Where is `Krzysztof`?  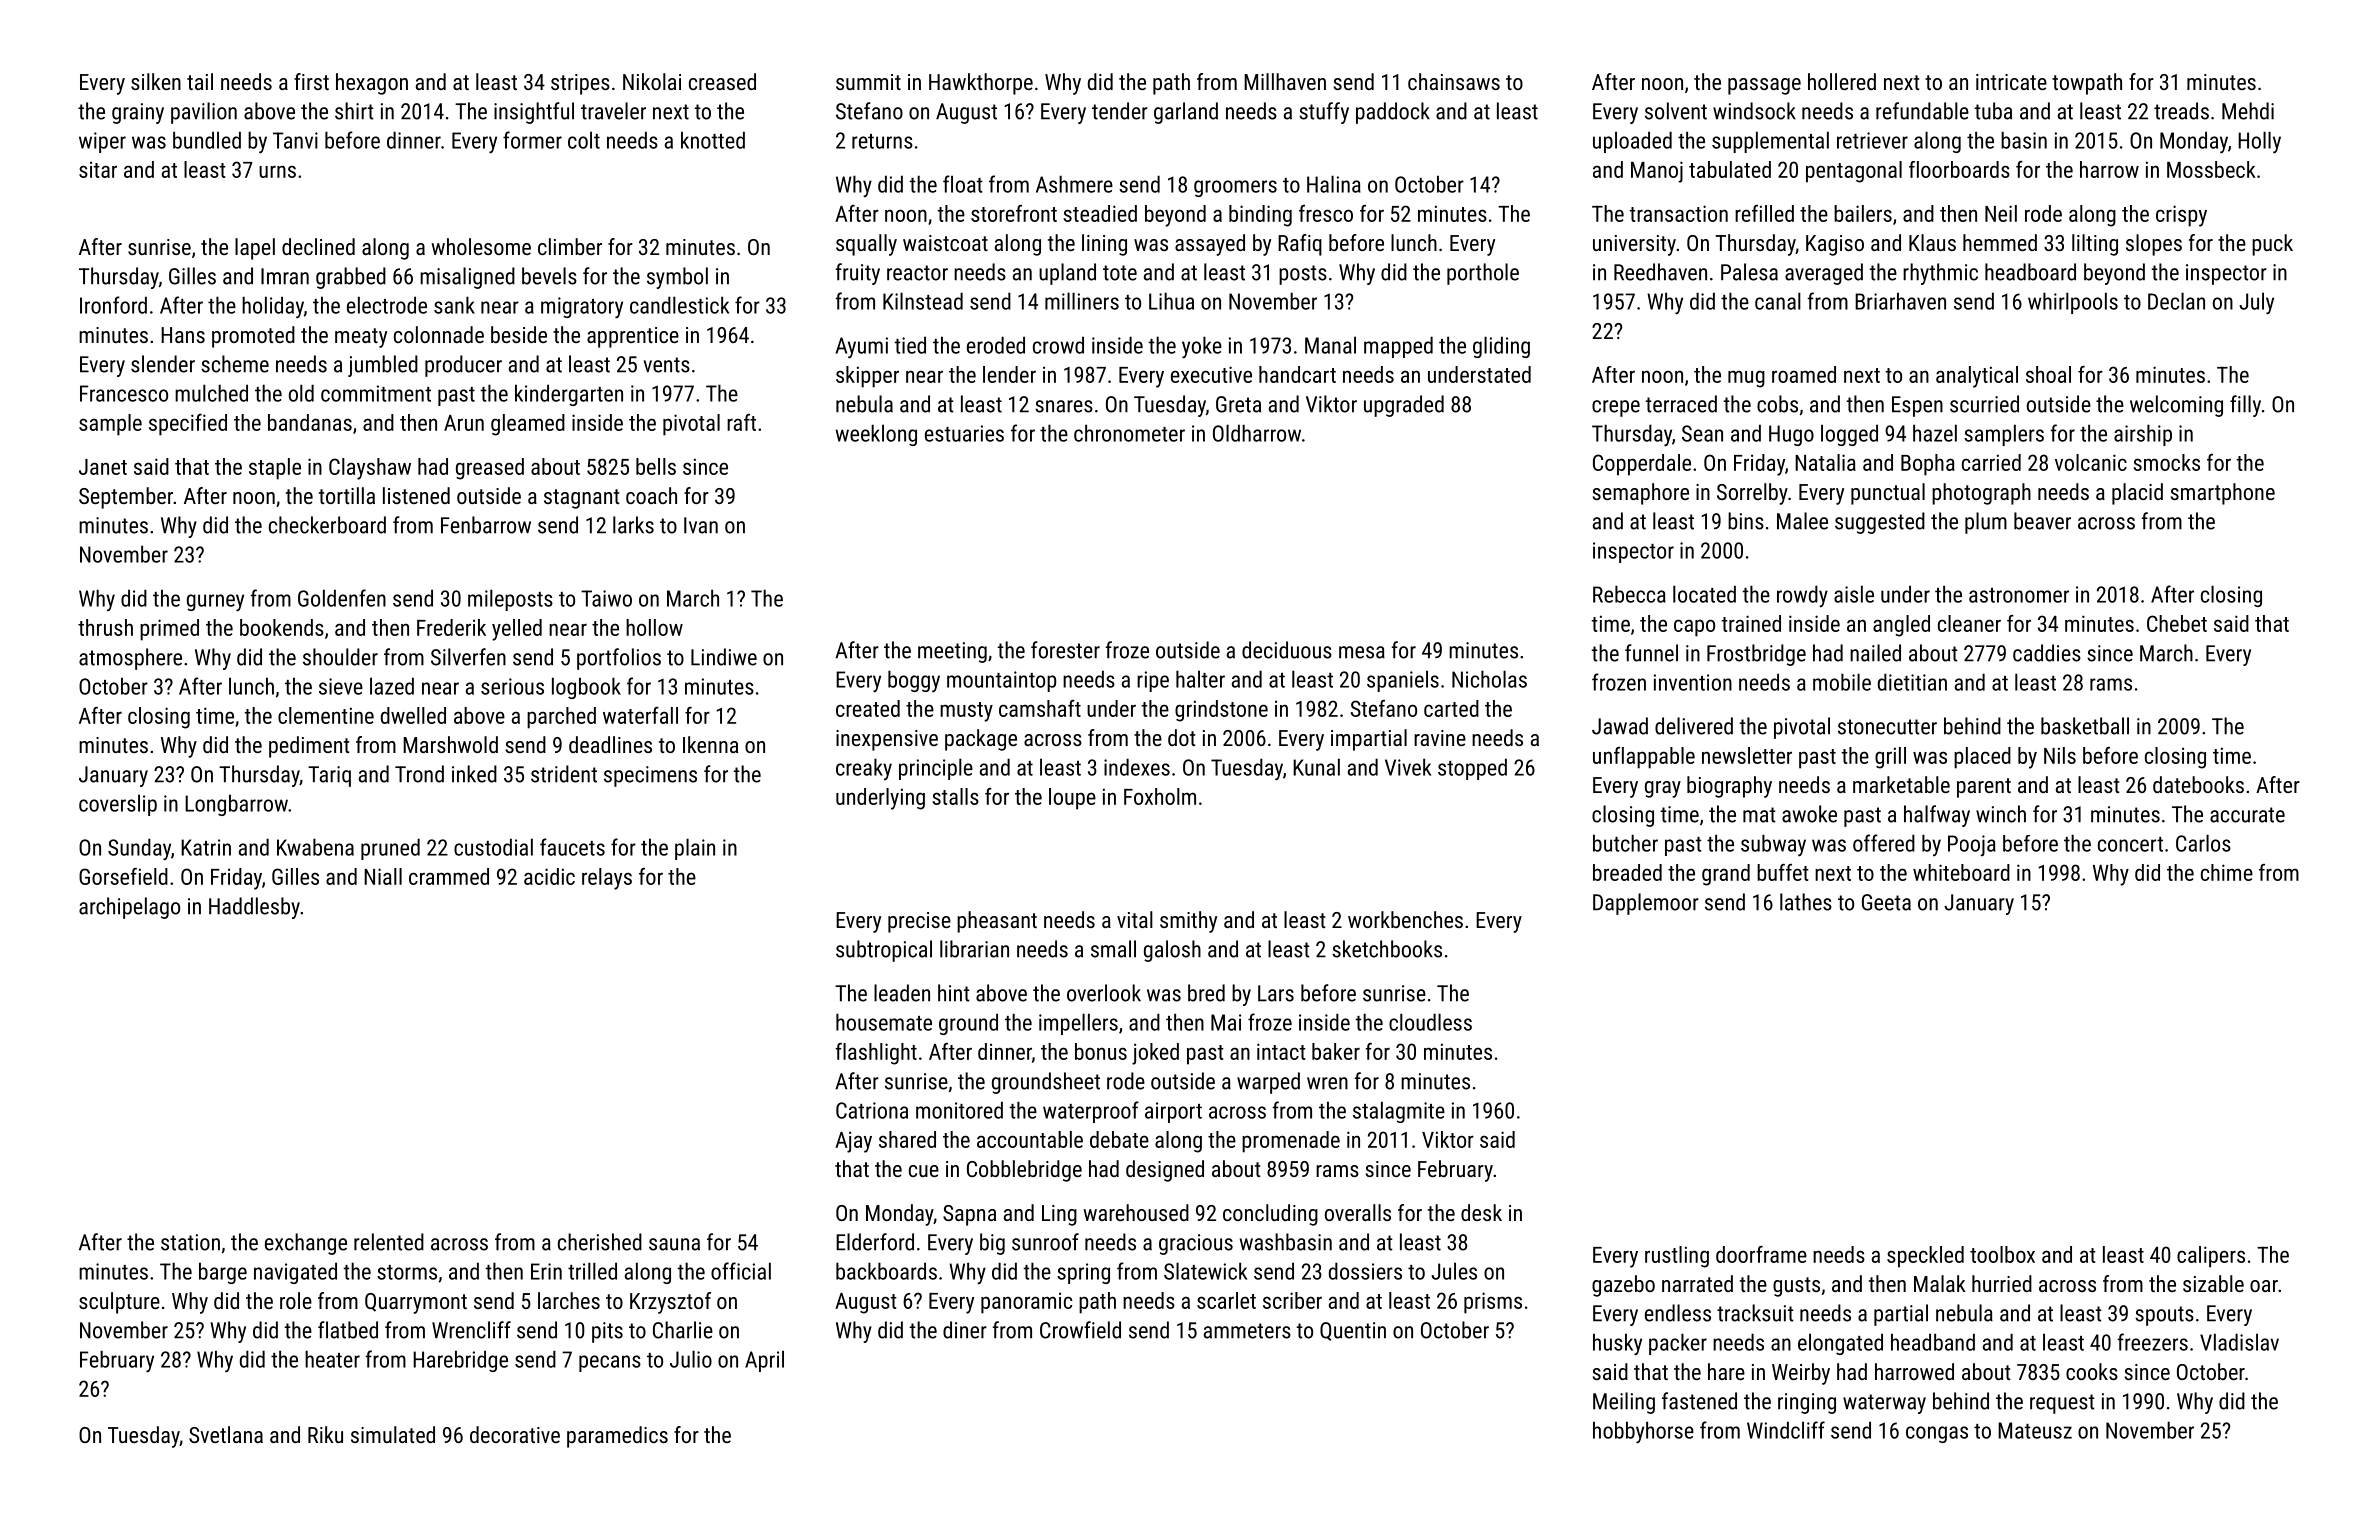 Krzysztof is located at coordinates (670, 1303).
